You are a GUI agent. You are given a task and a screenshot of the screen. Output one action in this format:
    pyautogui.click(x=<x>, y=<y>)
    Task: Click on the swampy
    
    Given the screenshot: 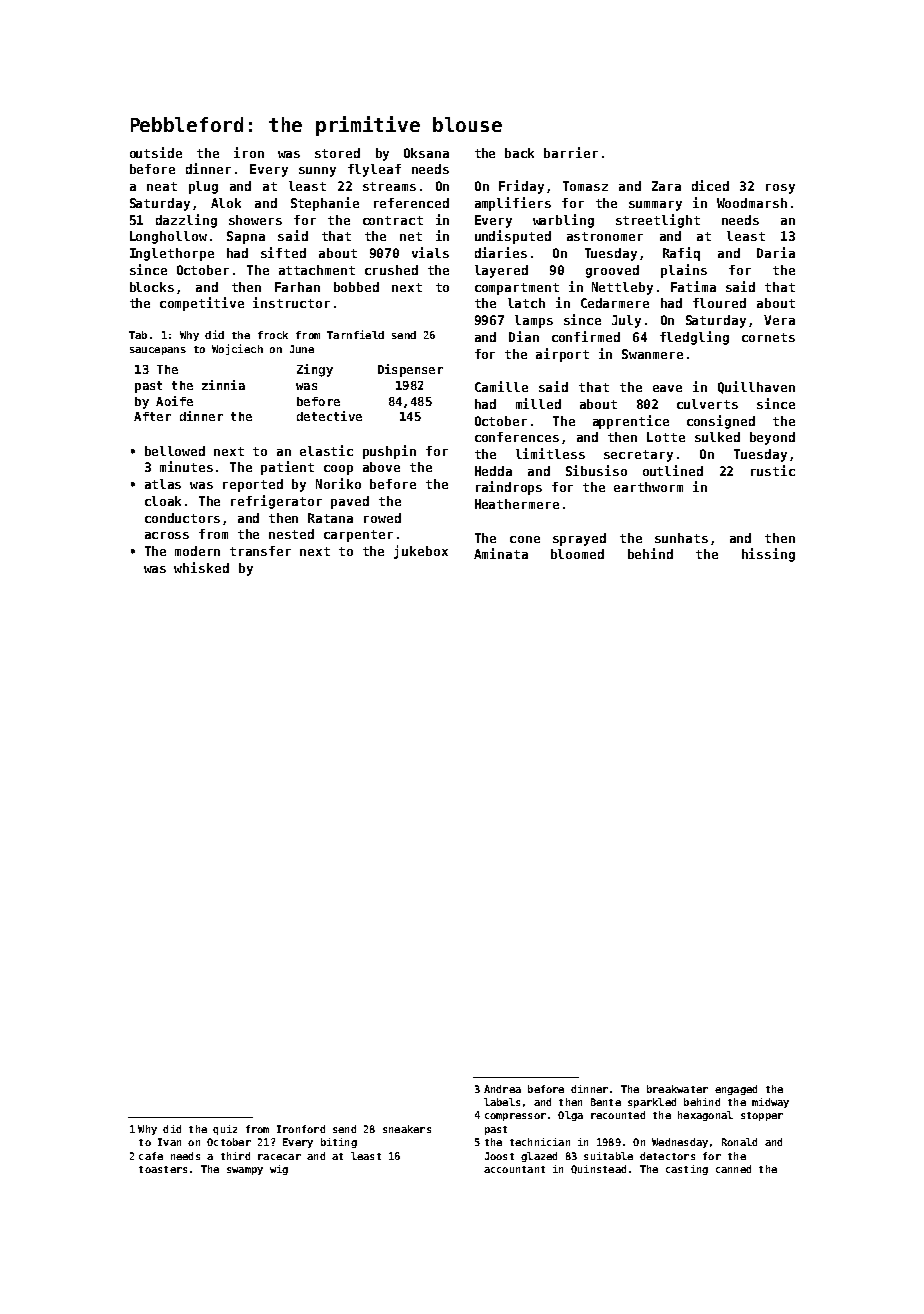 What is the action you would take?
    pyautogui.click(x=245, y=1171)
